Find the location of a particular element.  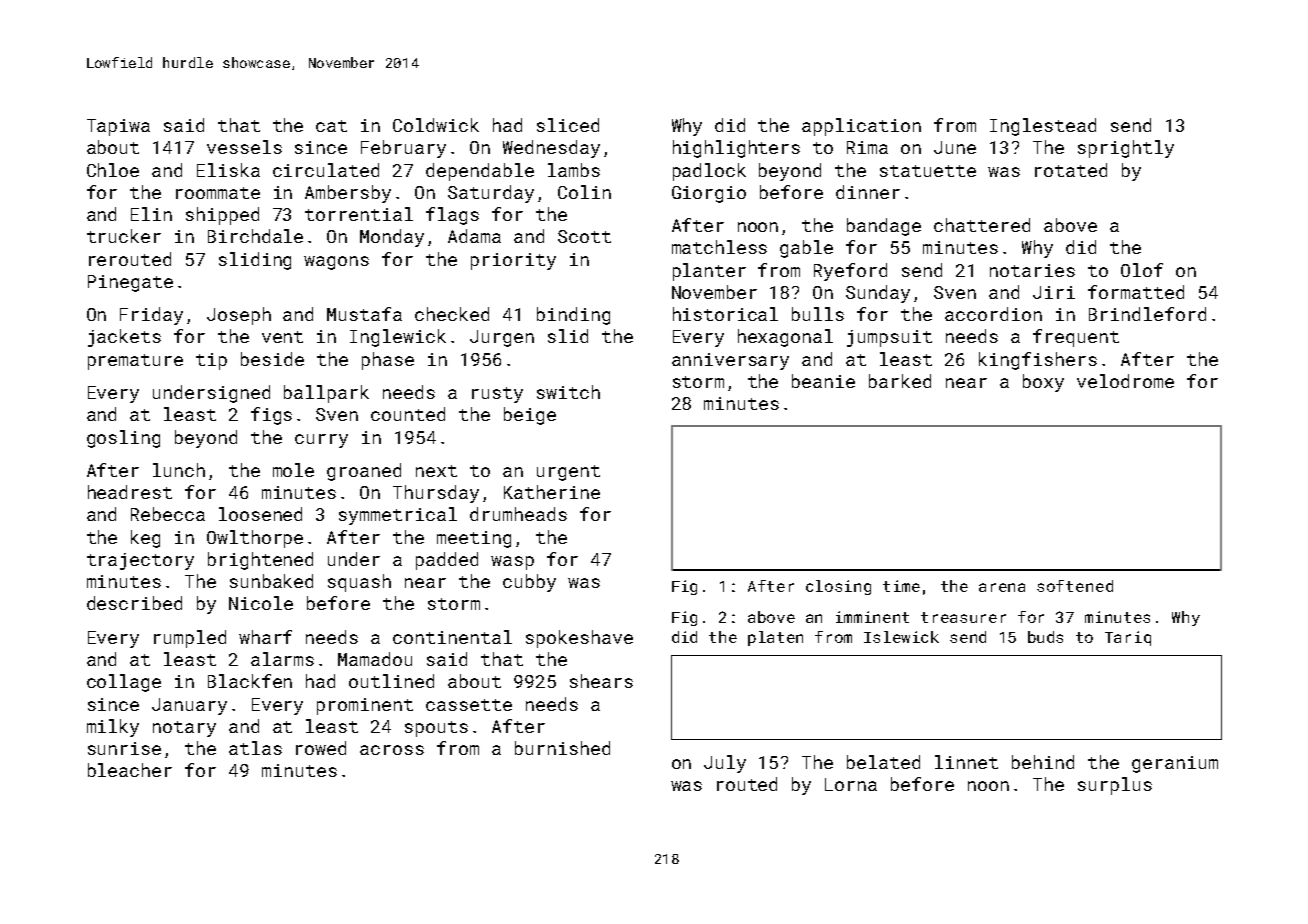

Tapiwa is located at coordinates (118, 127).
